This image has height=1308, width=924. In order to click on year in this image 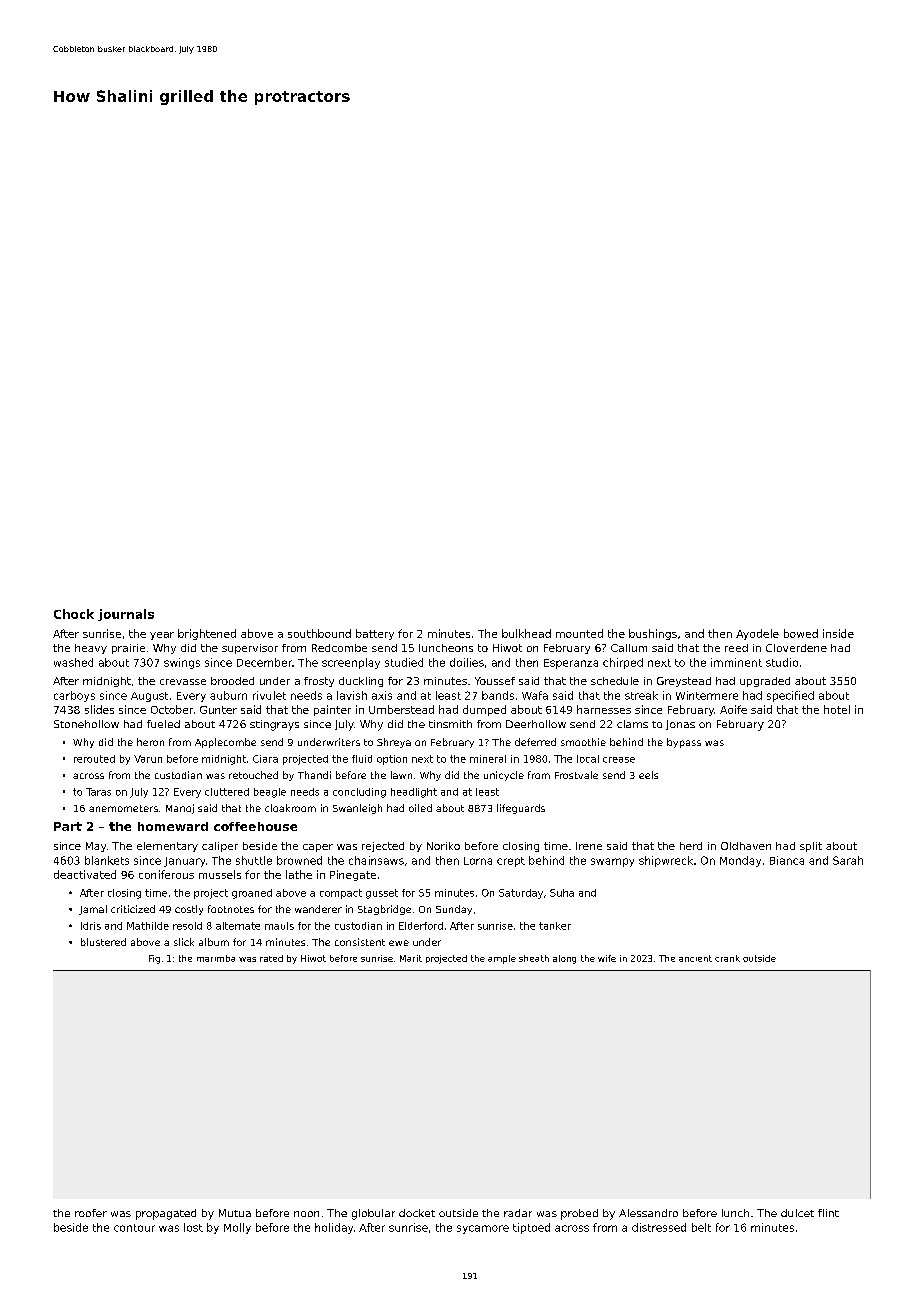, I will do `click(162, 636)`.
